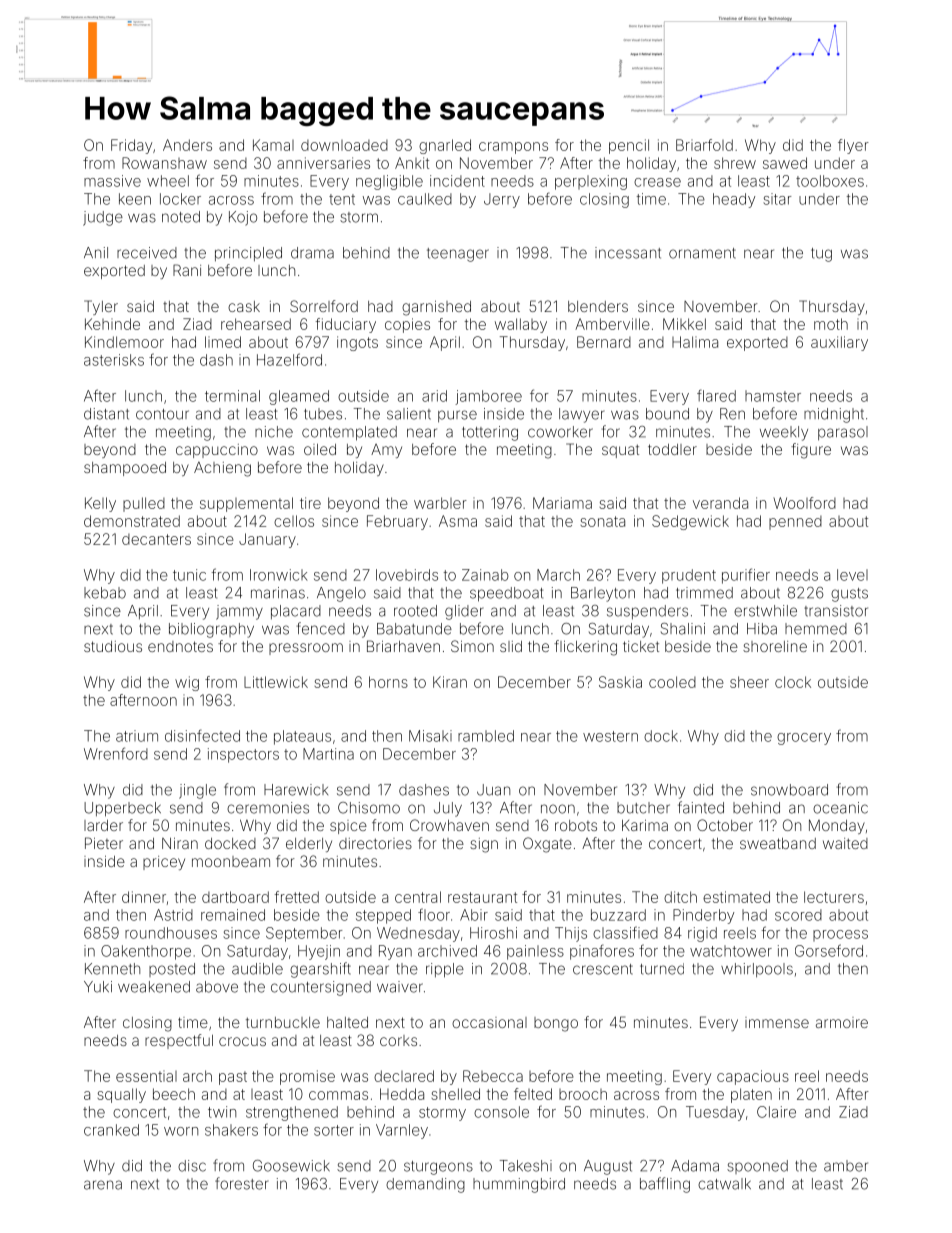  What do you see at coordinates (618, 915) in the document?
I see `buzzard` at bounding box center [618, 915].
